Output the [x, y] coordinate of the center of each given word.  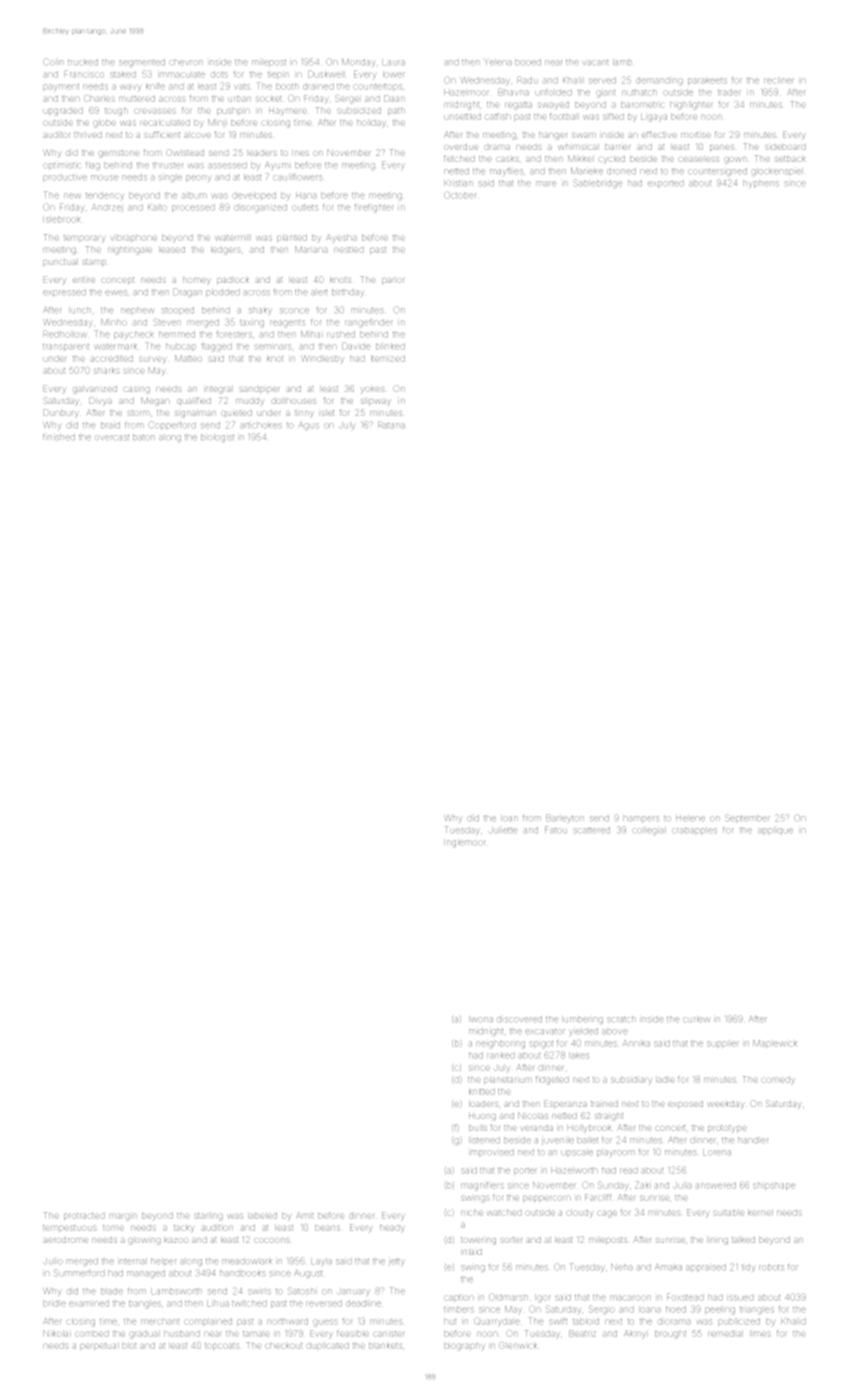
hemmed [177, 334]
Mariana [311, 249]
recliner [779, 80]
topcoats [222, 1346]
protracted [84, 1216]
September [747, 818]
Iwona [481, 1019]
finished [59, 437]
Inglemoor [465, 843]
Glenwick [518, 1345]
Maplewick [775, 1044]
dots [219, 74]
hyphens [761, 184]
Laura [393, 62]
